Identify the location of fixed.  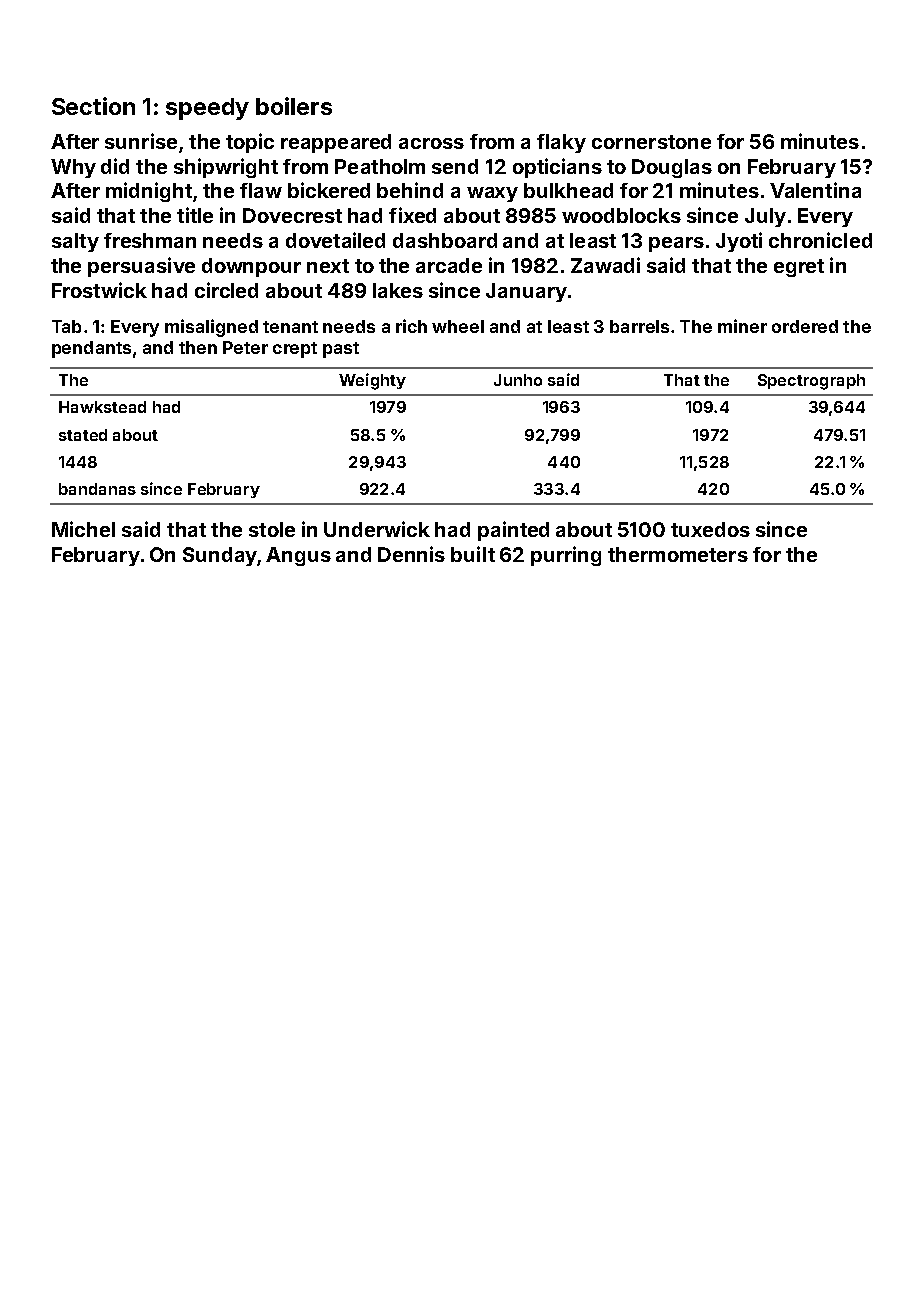
(412, 215).
